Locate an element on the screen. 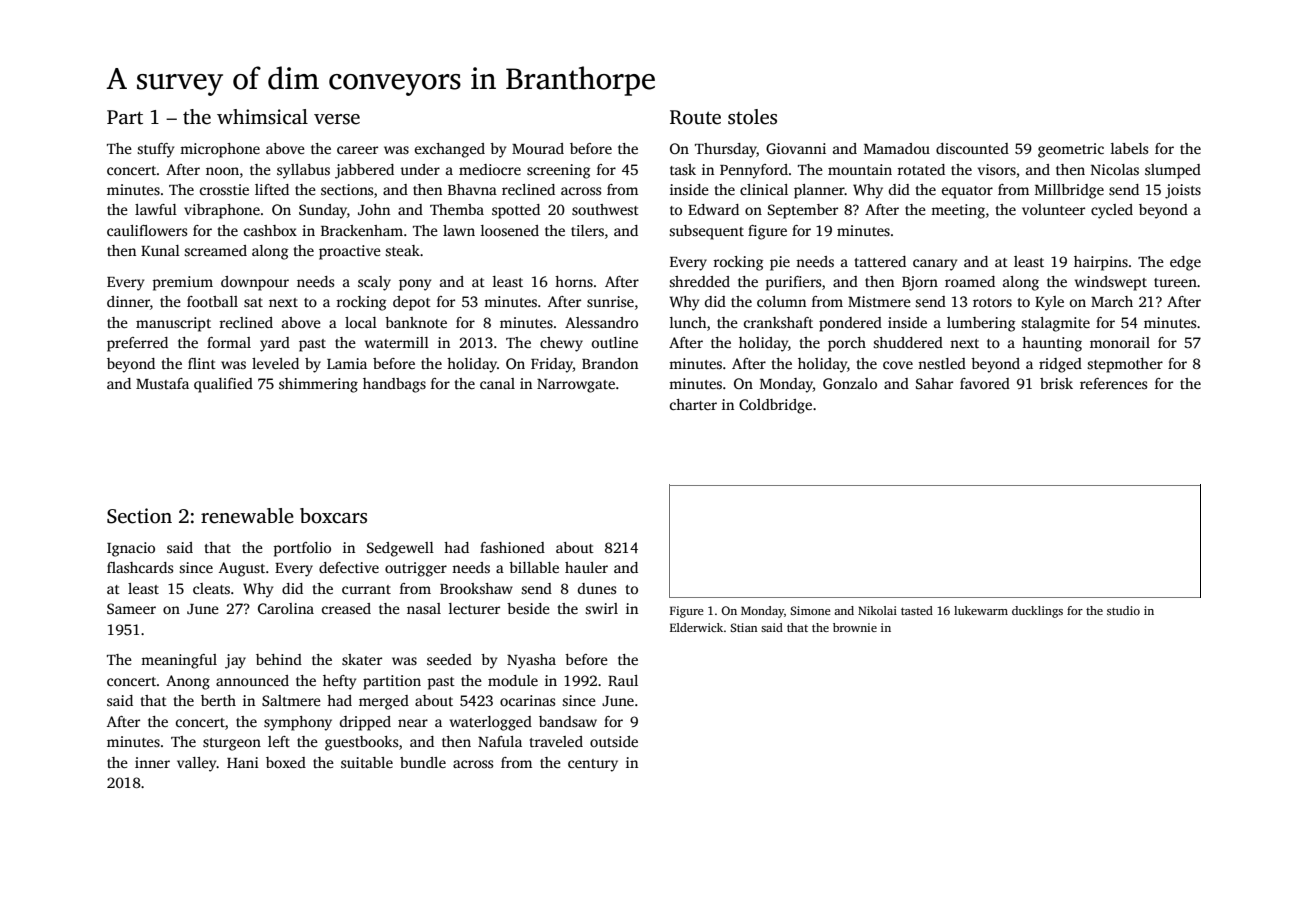  studio is located at coordinates (1123, 610).
